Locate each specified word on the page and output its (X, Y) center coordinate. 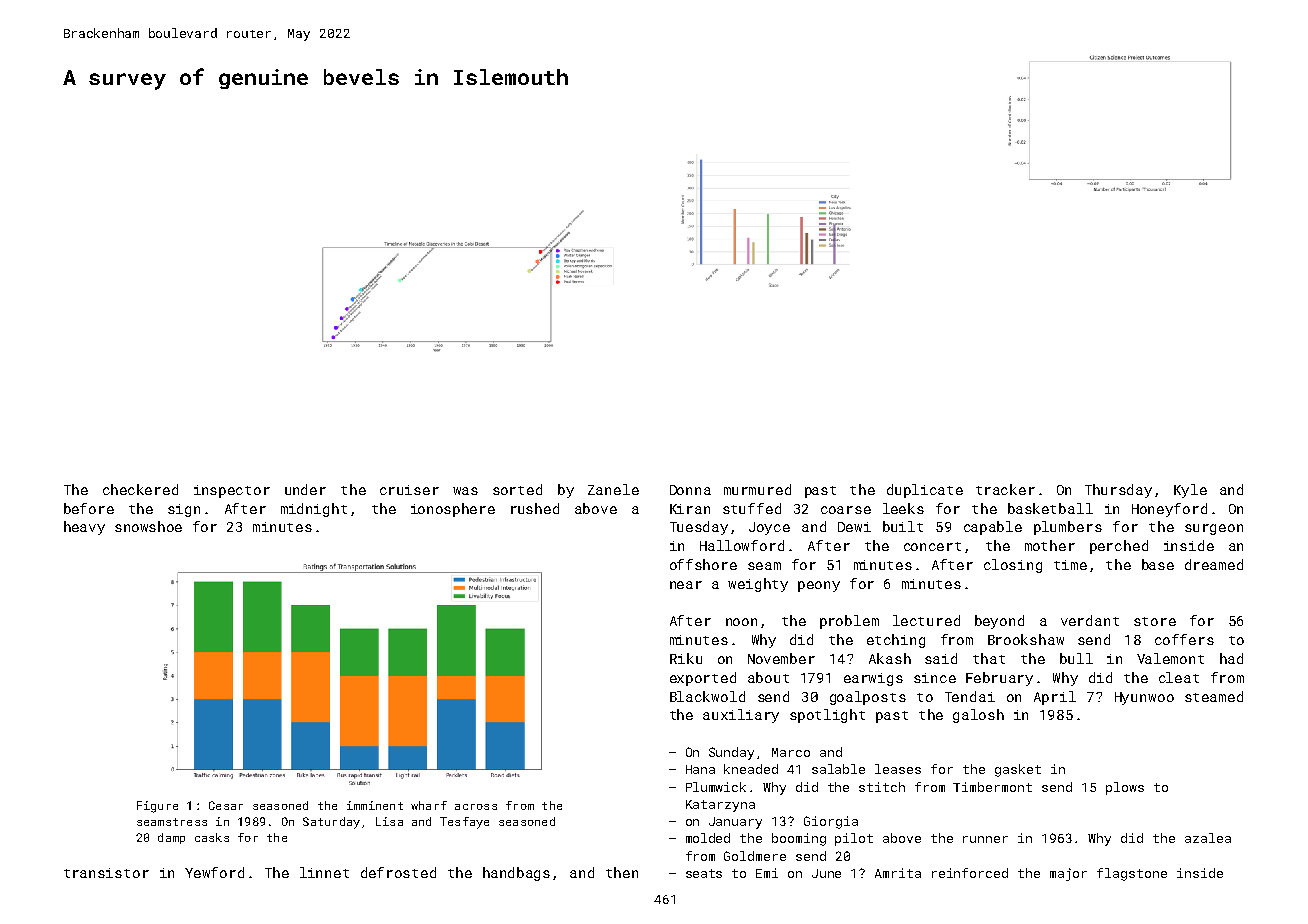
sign (184, 510)
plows (1125, 788)
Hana (700, 769)
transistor (106, 873)
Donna (690, 490)
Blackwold (707, 696)
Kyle (1190, 491)
